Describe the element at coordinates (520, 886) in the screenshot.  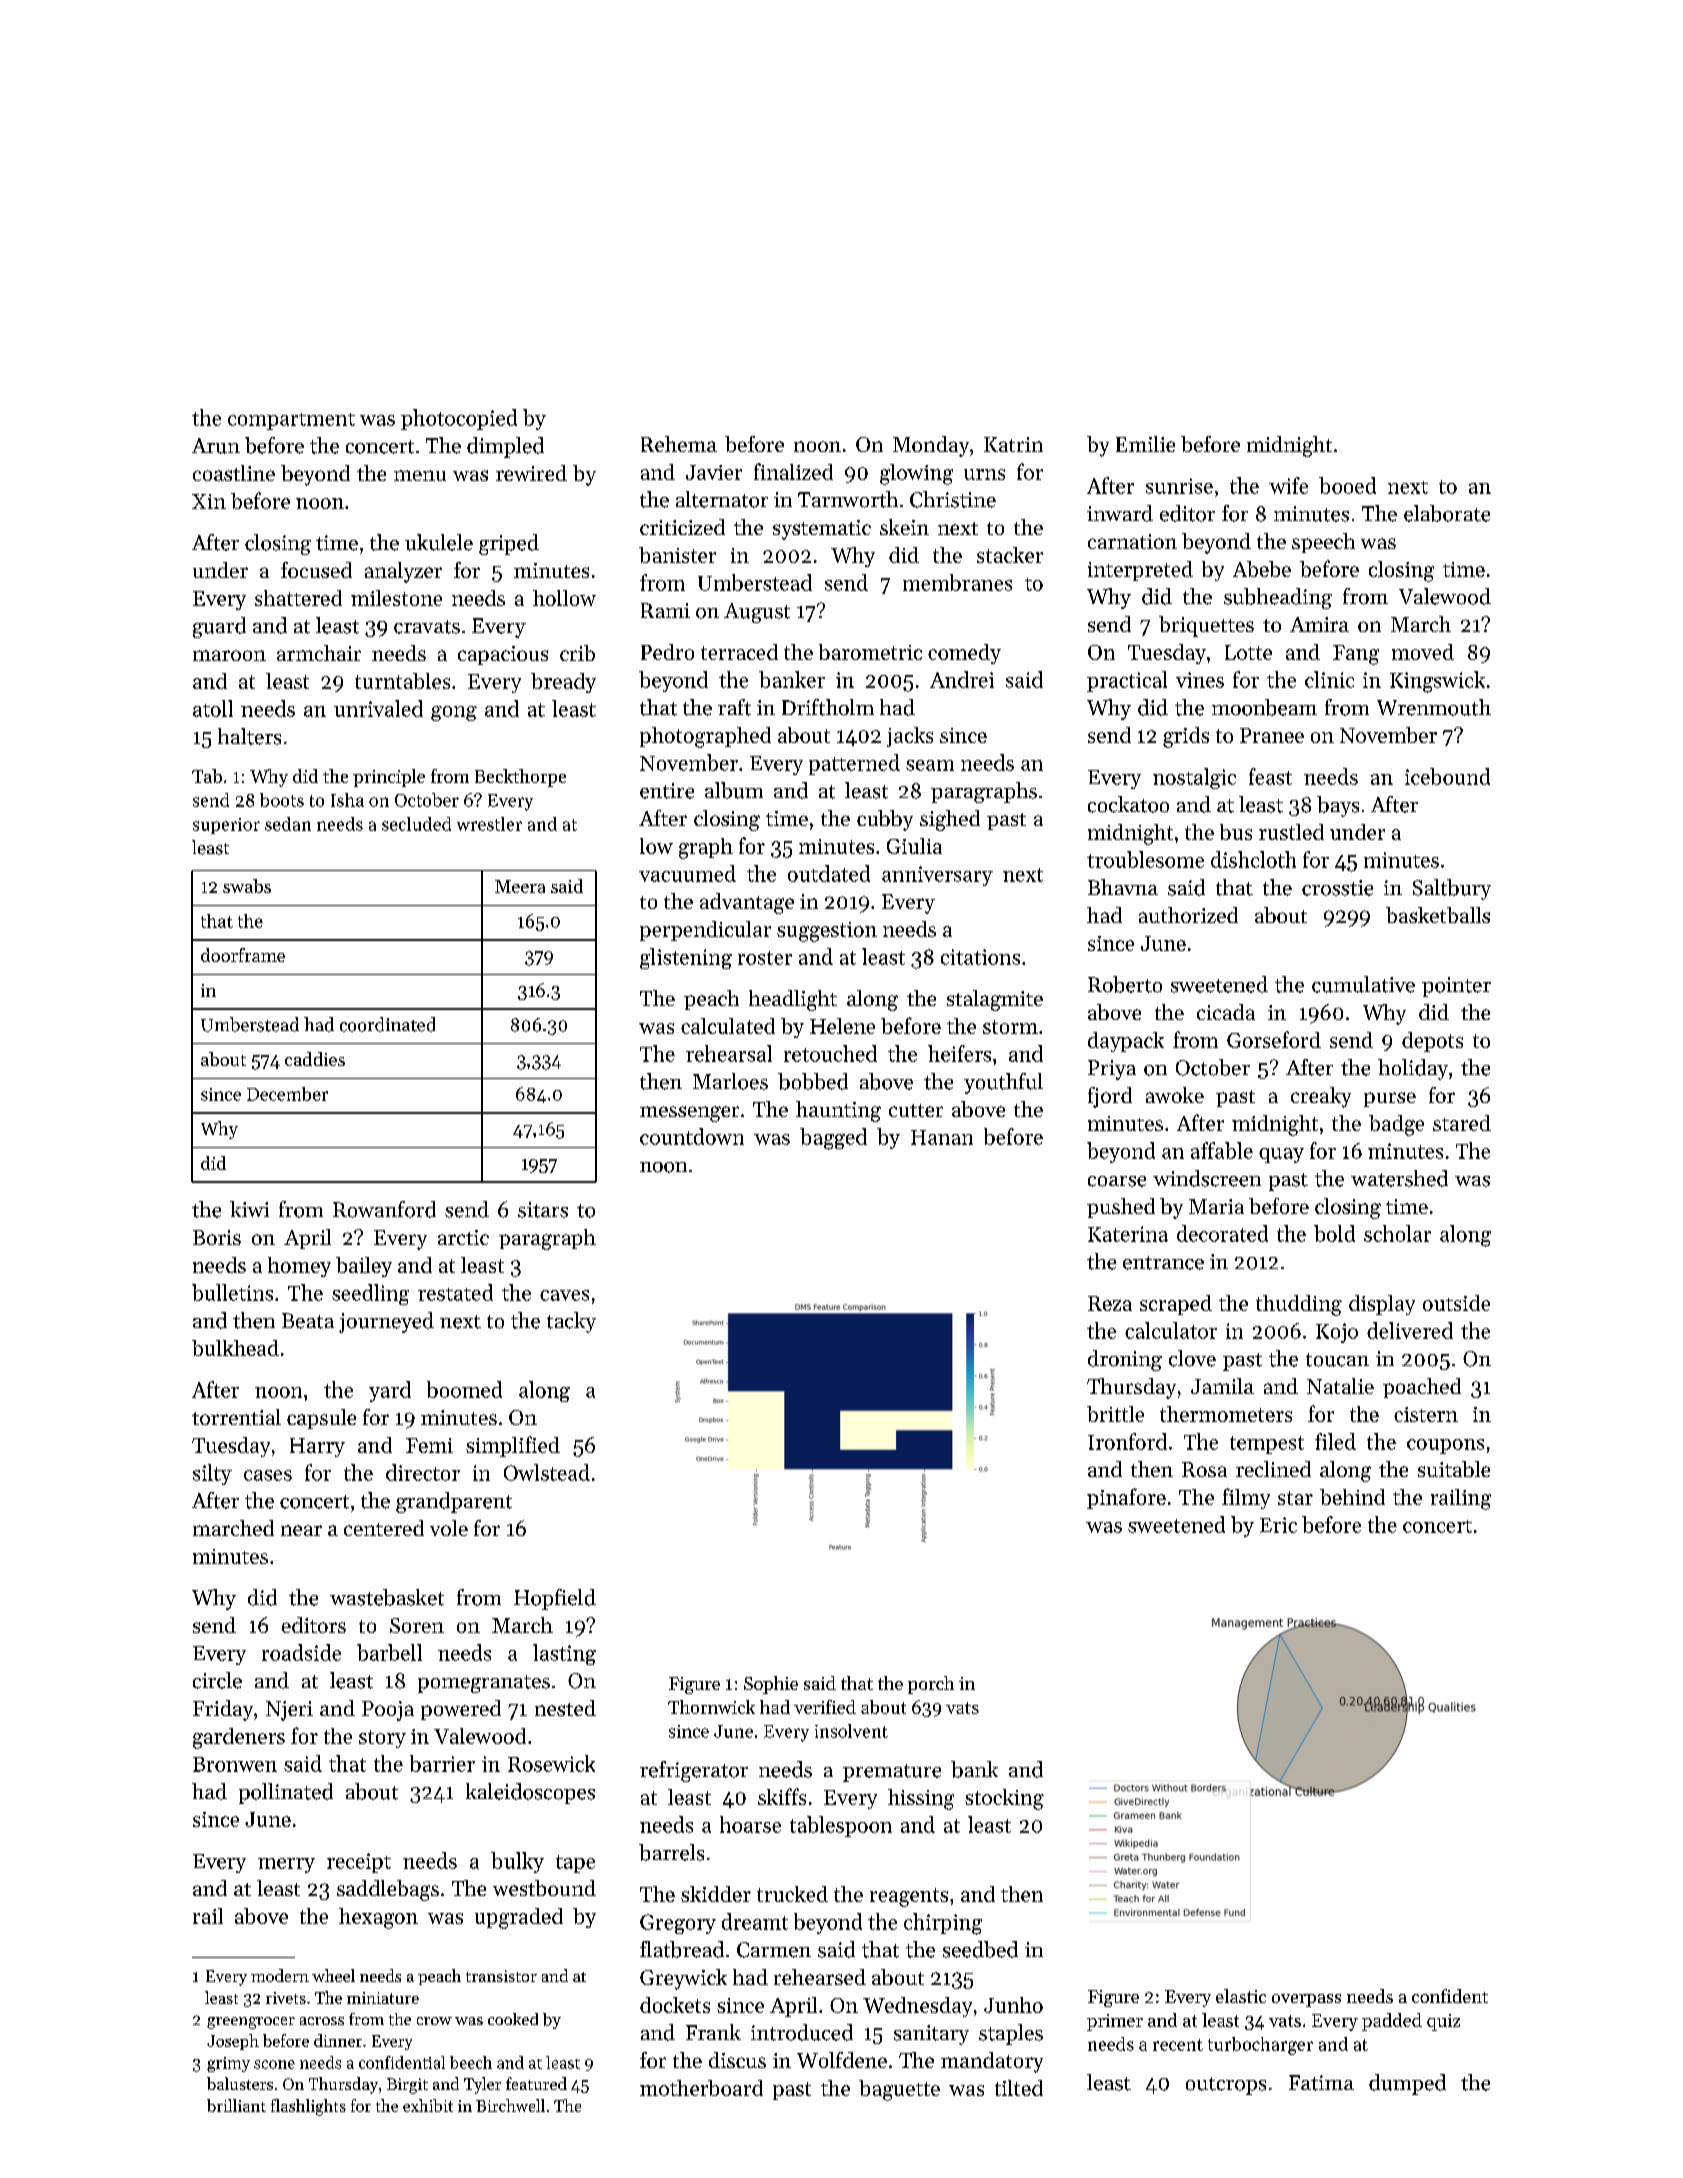
I see `Meera` at that location.
